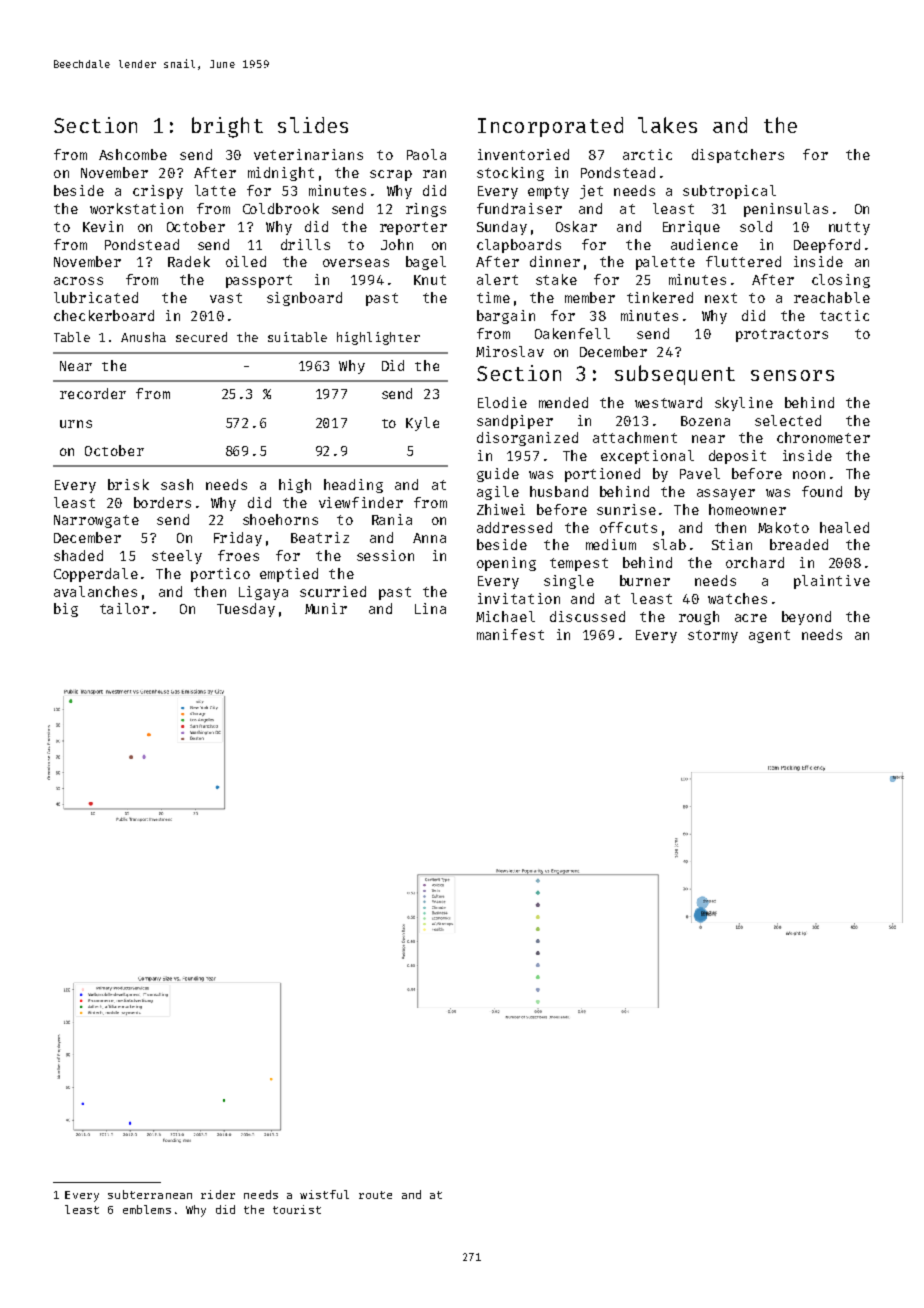  I want to click on acre, so click(751, 618).
